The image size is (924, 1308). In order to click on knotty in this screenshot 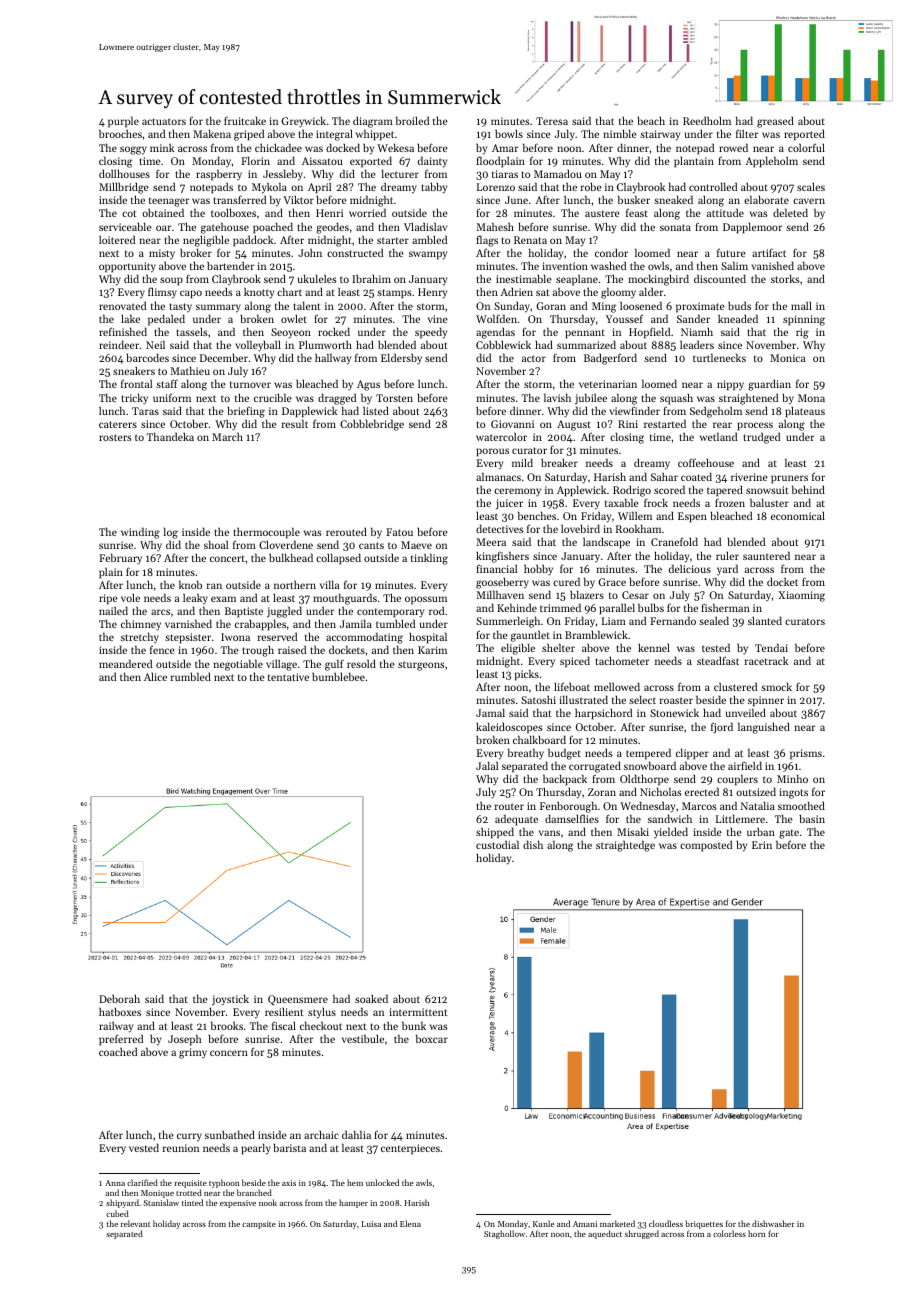, I will do `click(259, 293)`.
